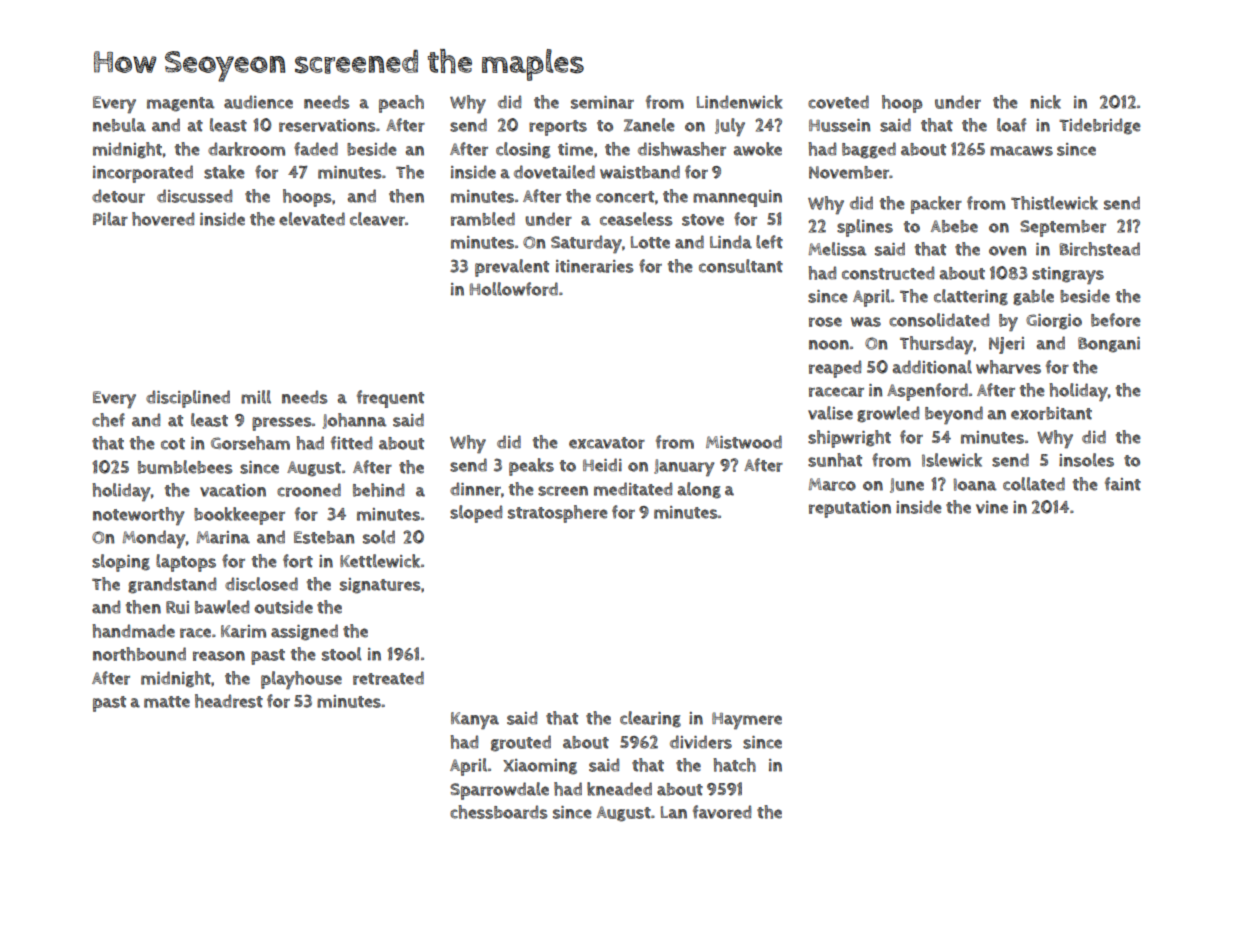  I want to click on stove, so click(703, 220).
